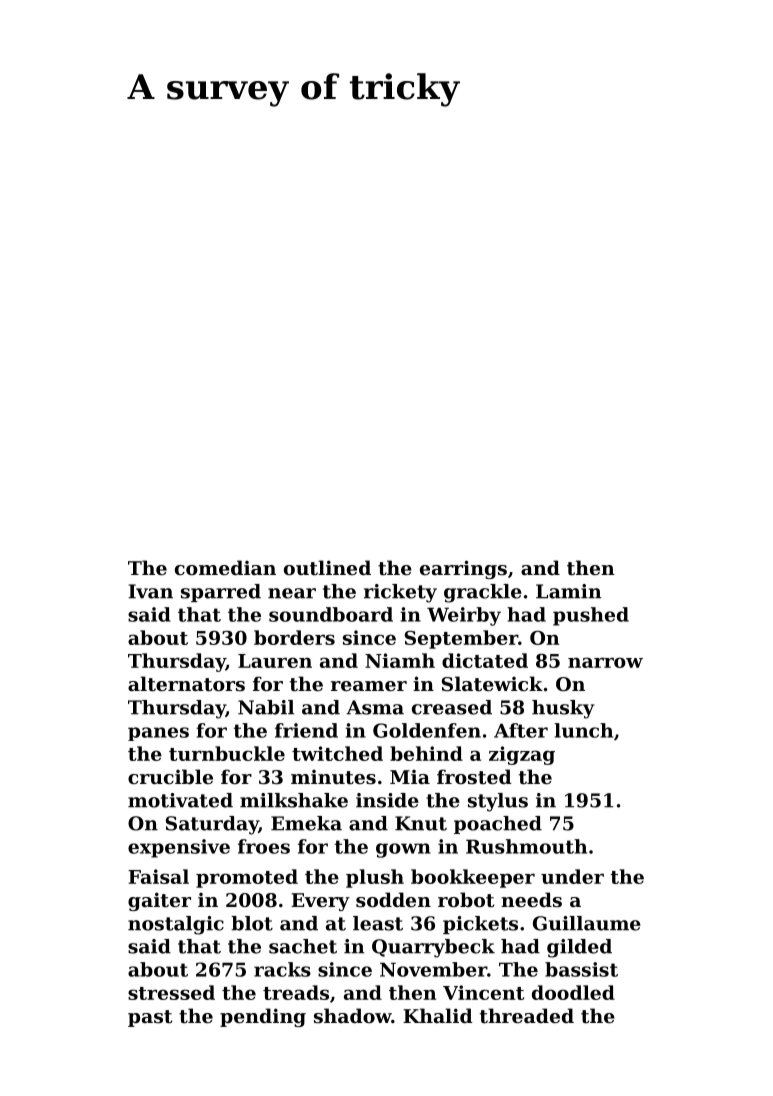 Image resolution: width=773 pixels, height=1096 pixels. I want to click on motivated, so click(180, 800).
